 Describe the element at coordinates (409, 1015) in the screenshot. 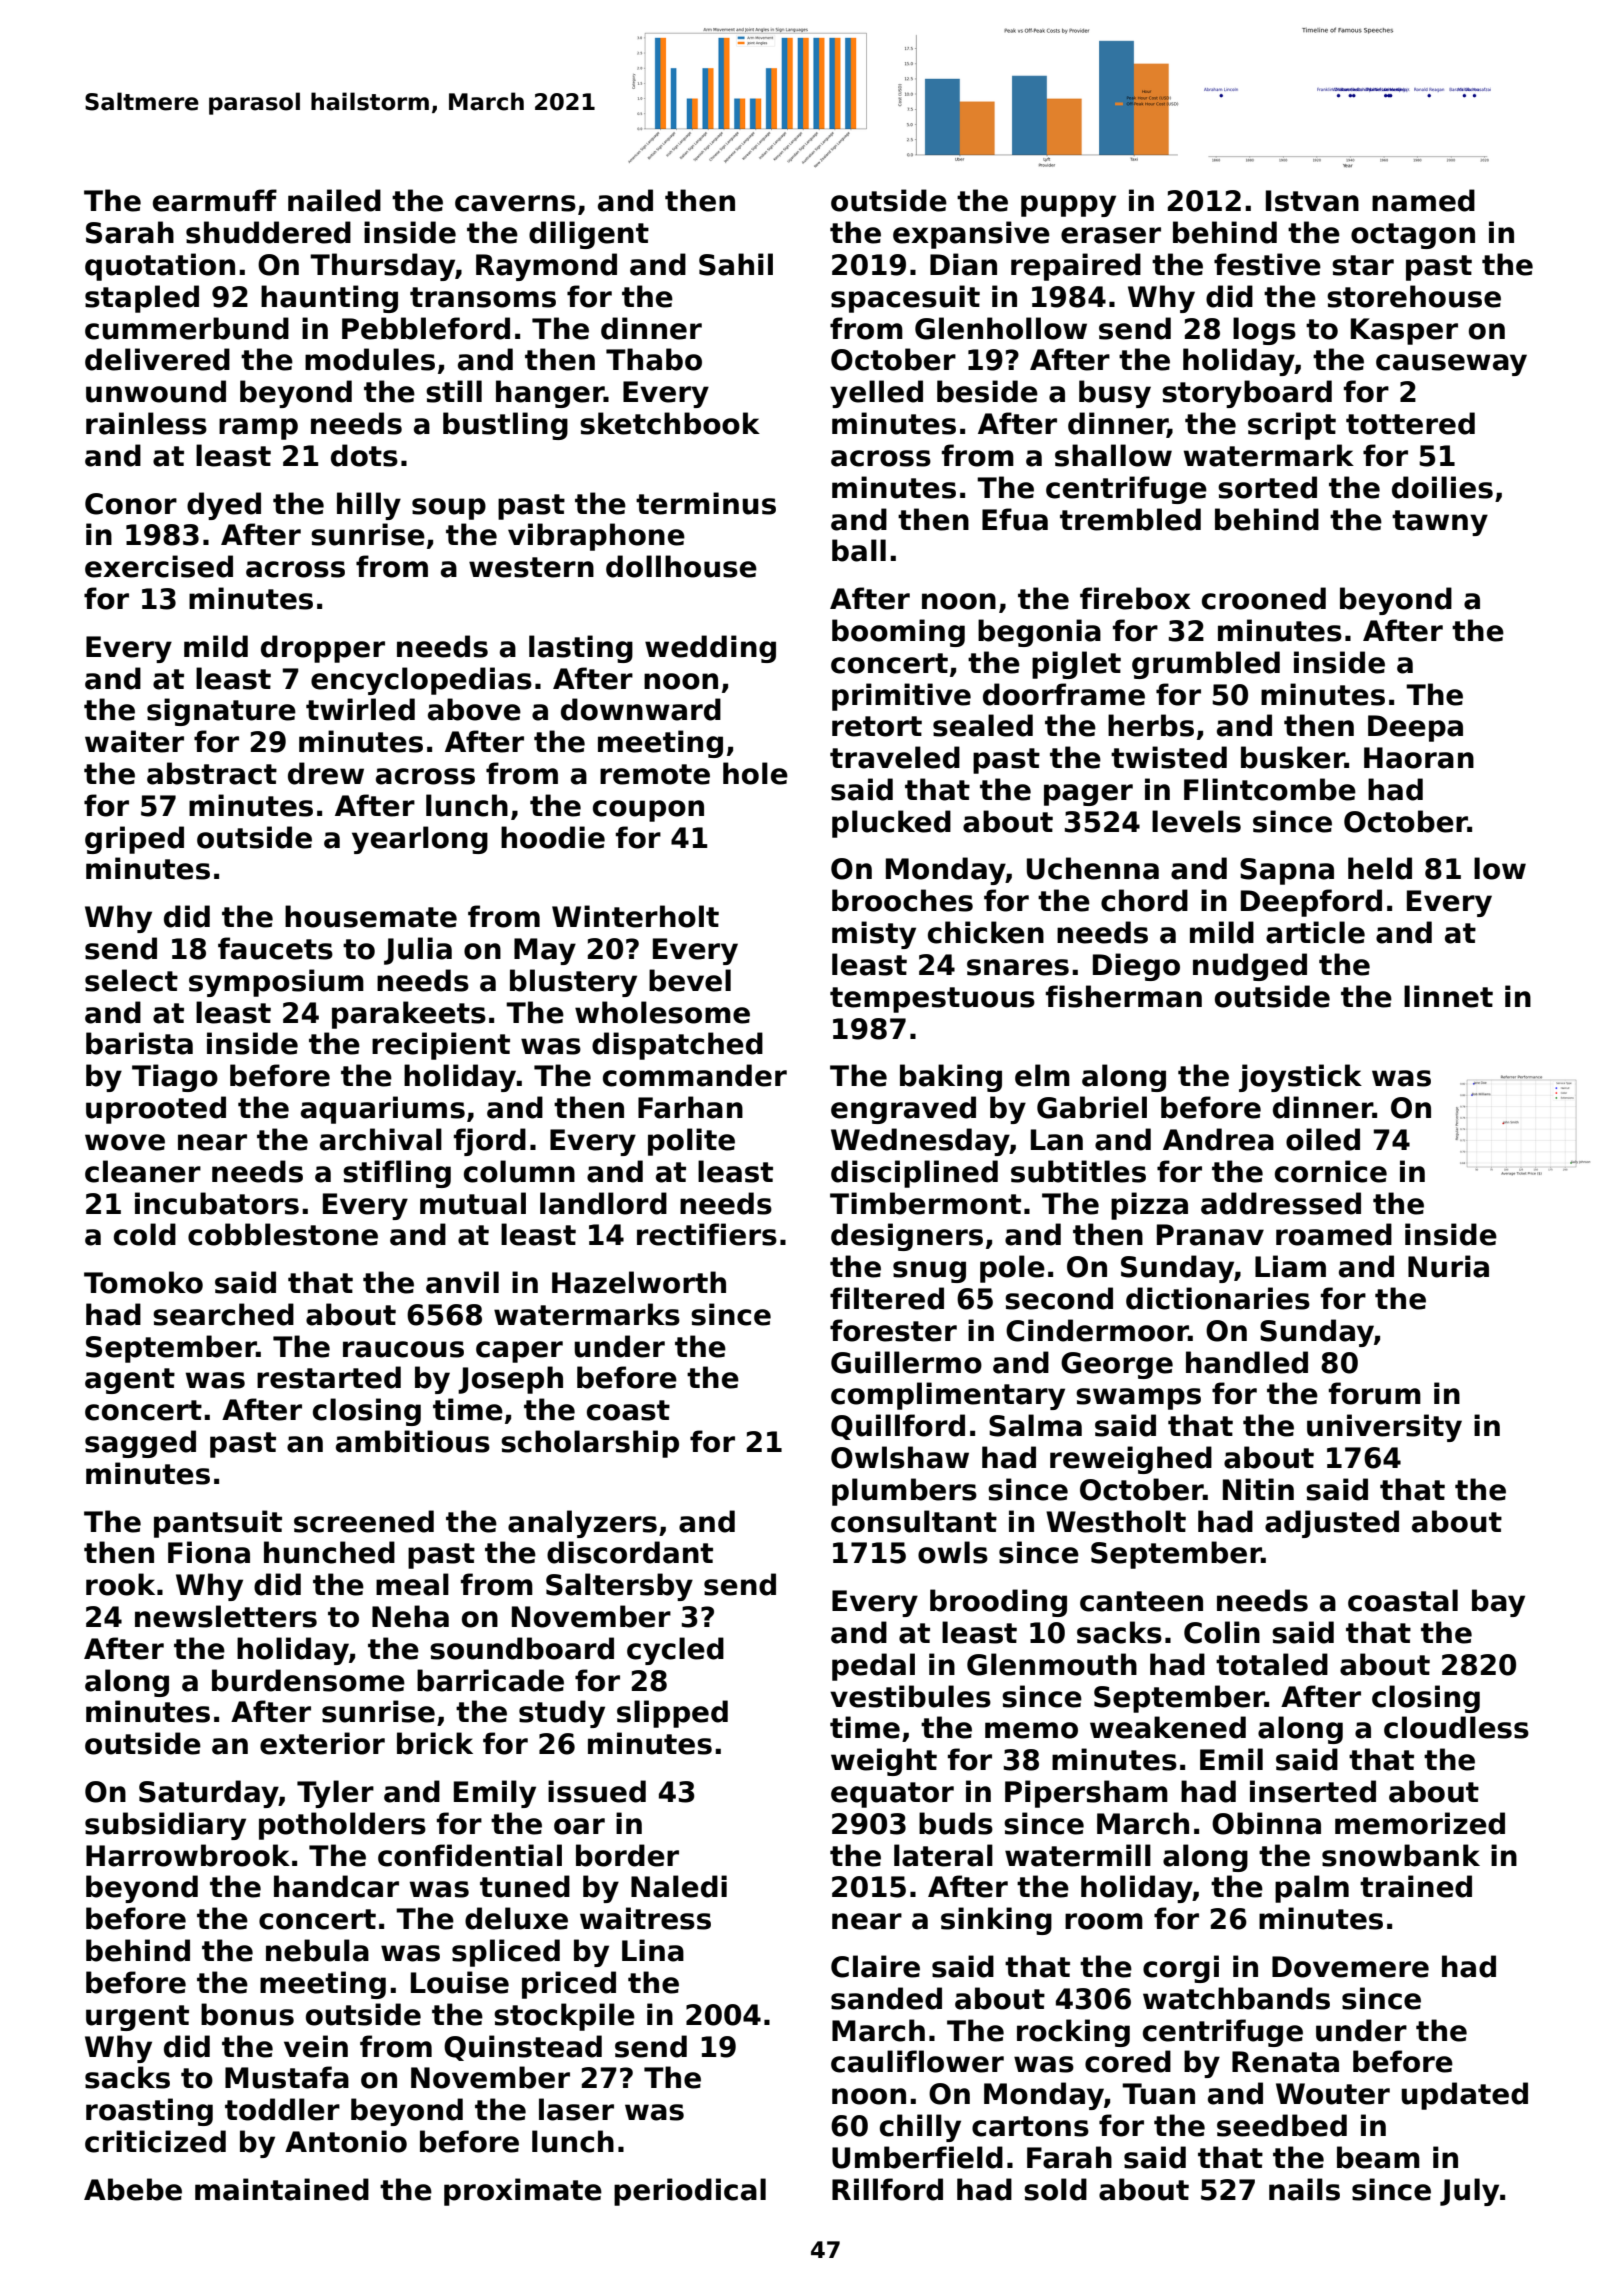

I see `parakeets` at that location.
